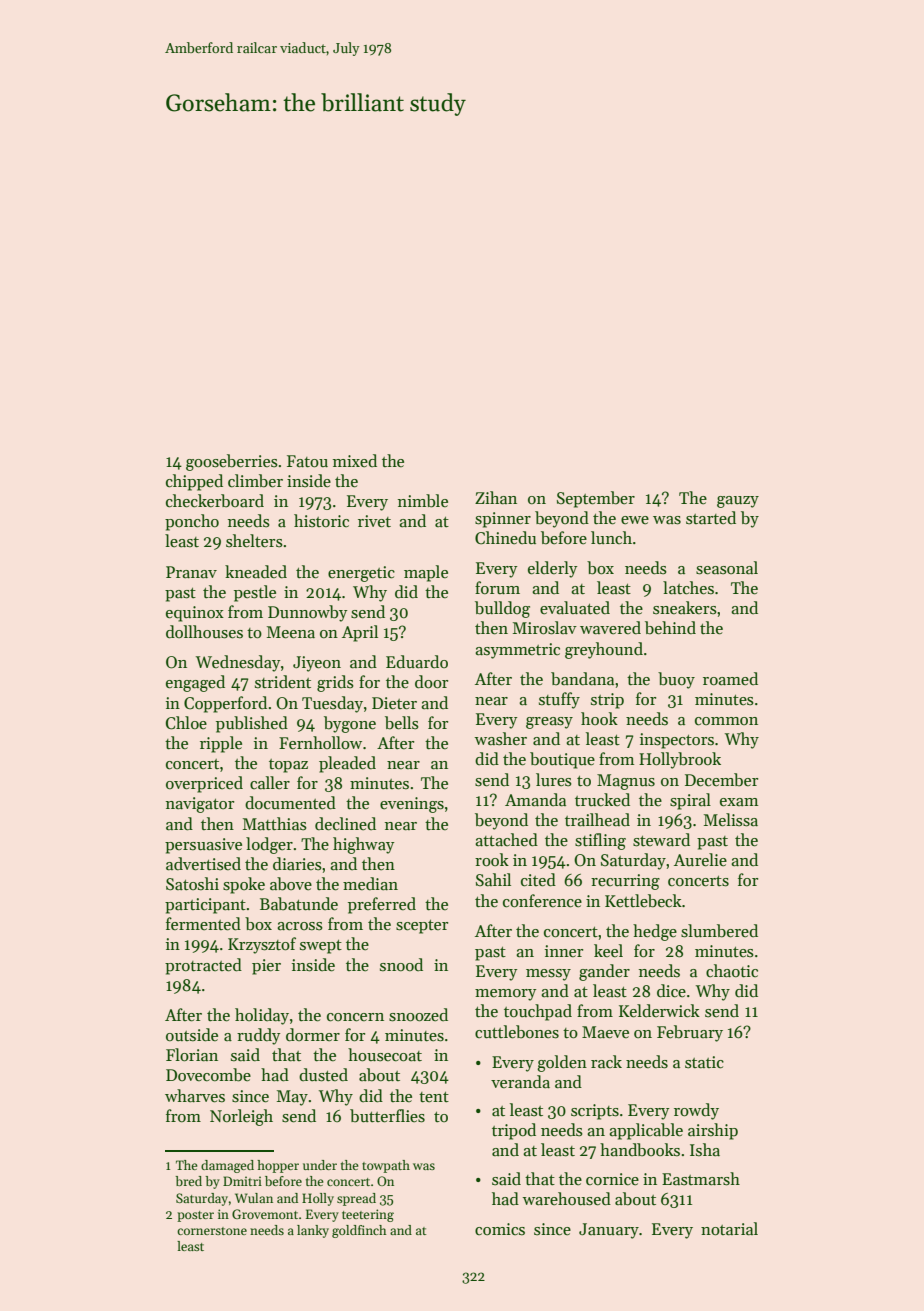 This page has height=1311, width=924. I want to click on January, so click(609, 1231).
